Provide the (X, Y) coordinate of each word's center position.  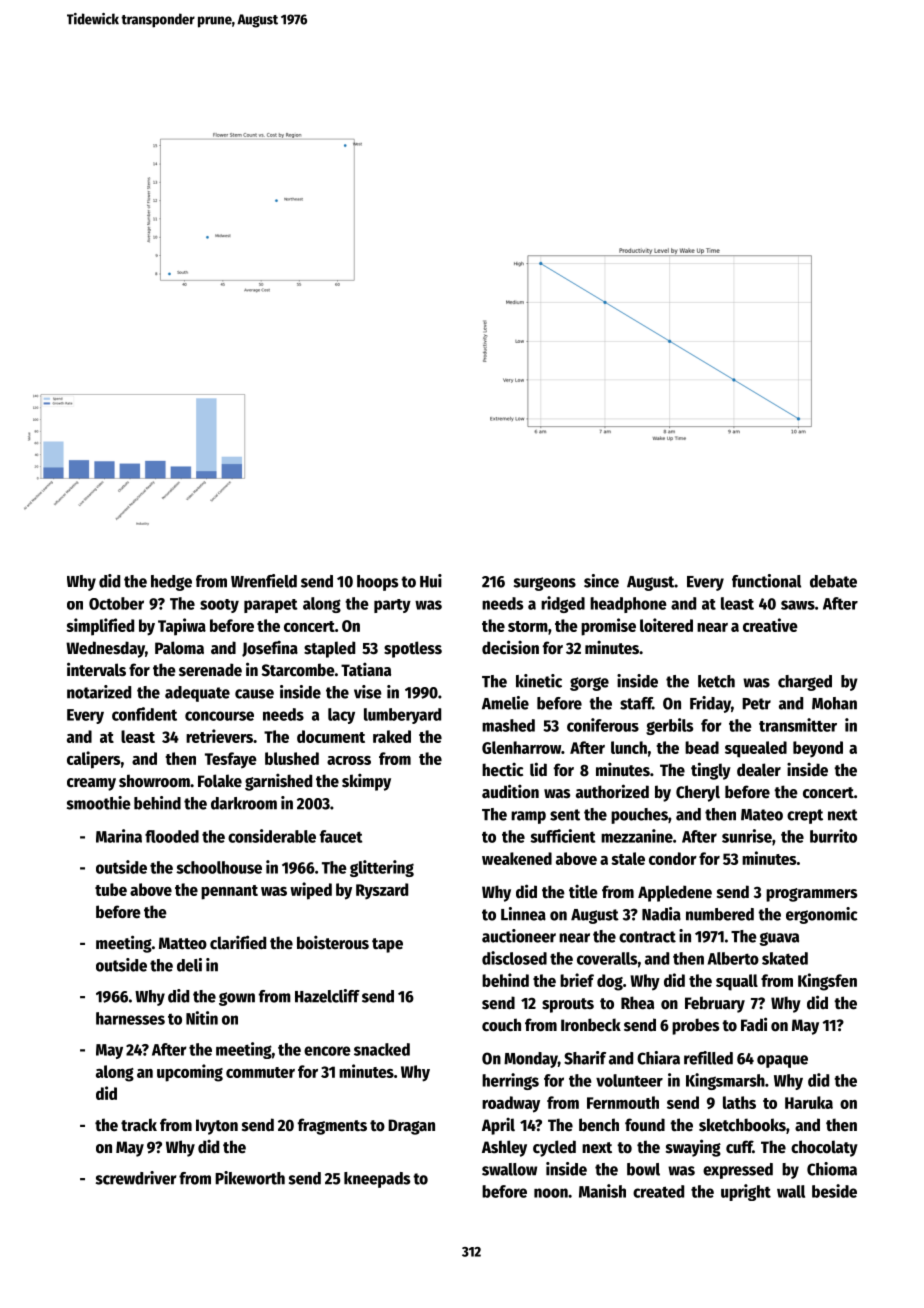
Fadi (754, 1024)
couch (501, 1025)
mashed (508, 725)
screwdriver (136, 1178)
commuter (260, 1072)
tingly (711, 771)
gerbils (669, 726)
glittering (382, 868)
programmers (811, 895)
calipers (93, 760)
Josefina (270, 648)
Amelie (505, 703)
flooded (172, 836)
